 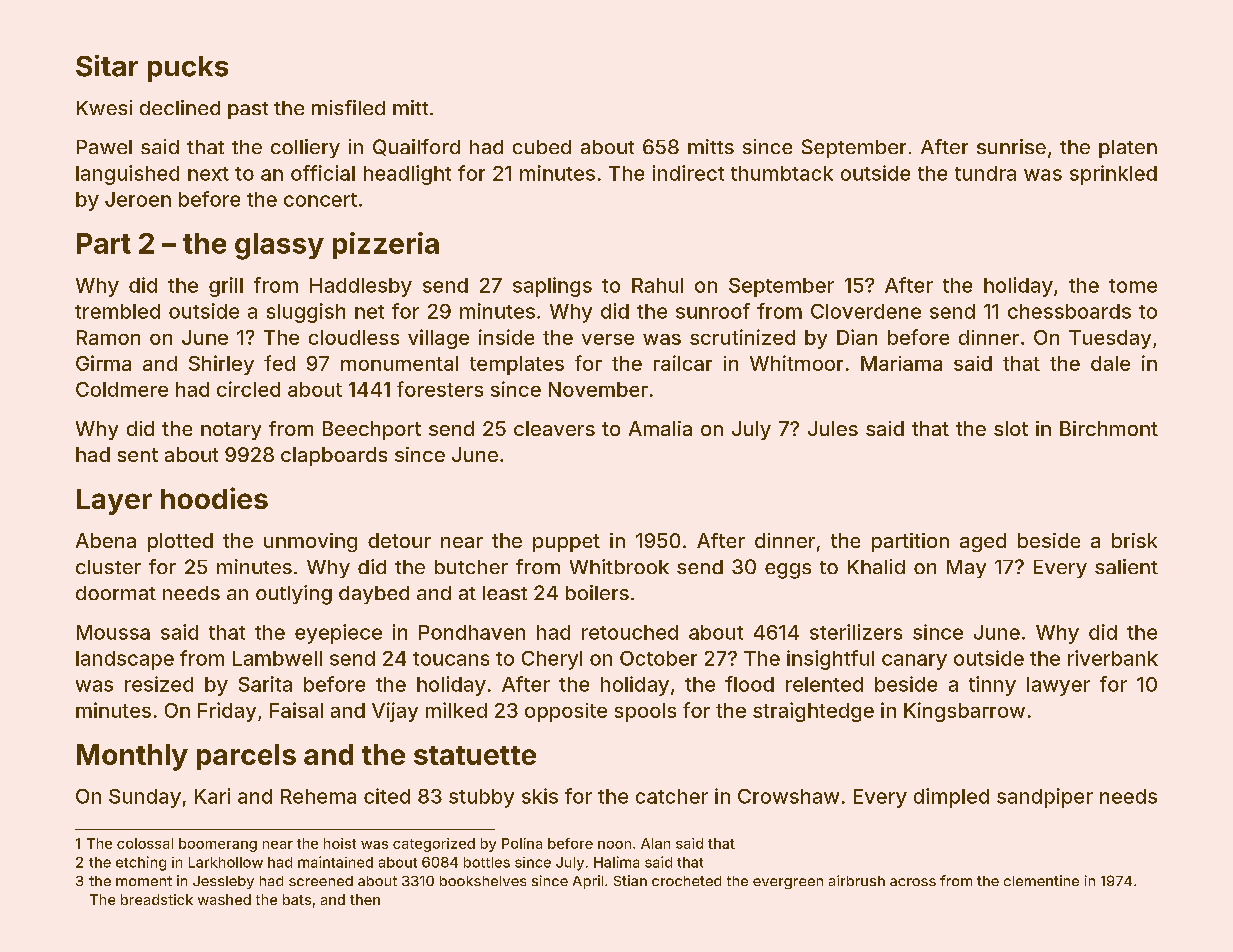 What do you see at coordinates (782, 173) in the document?
I see `thumbtack` at bounding box center [782, 173].
